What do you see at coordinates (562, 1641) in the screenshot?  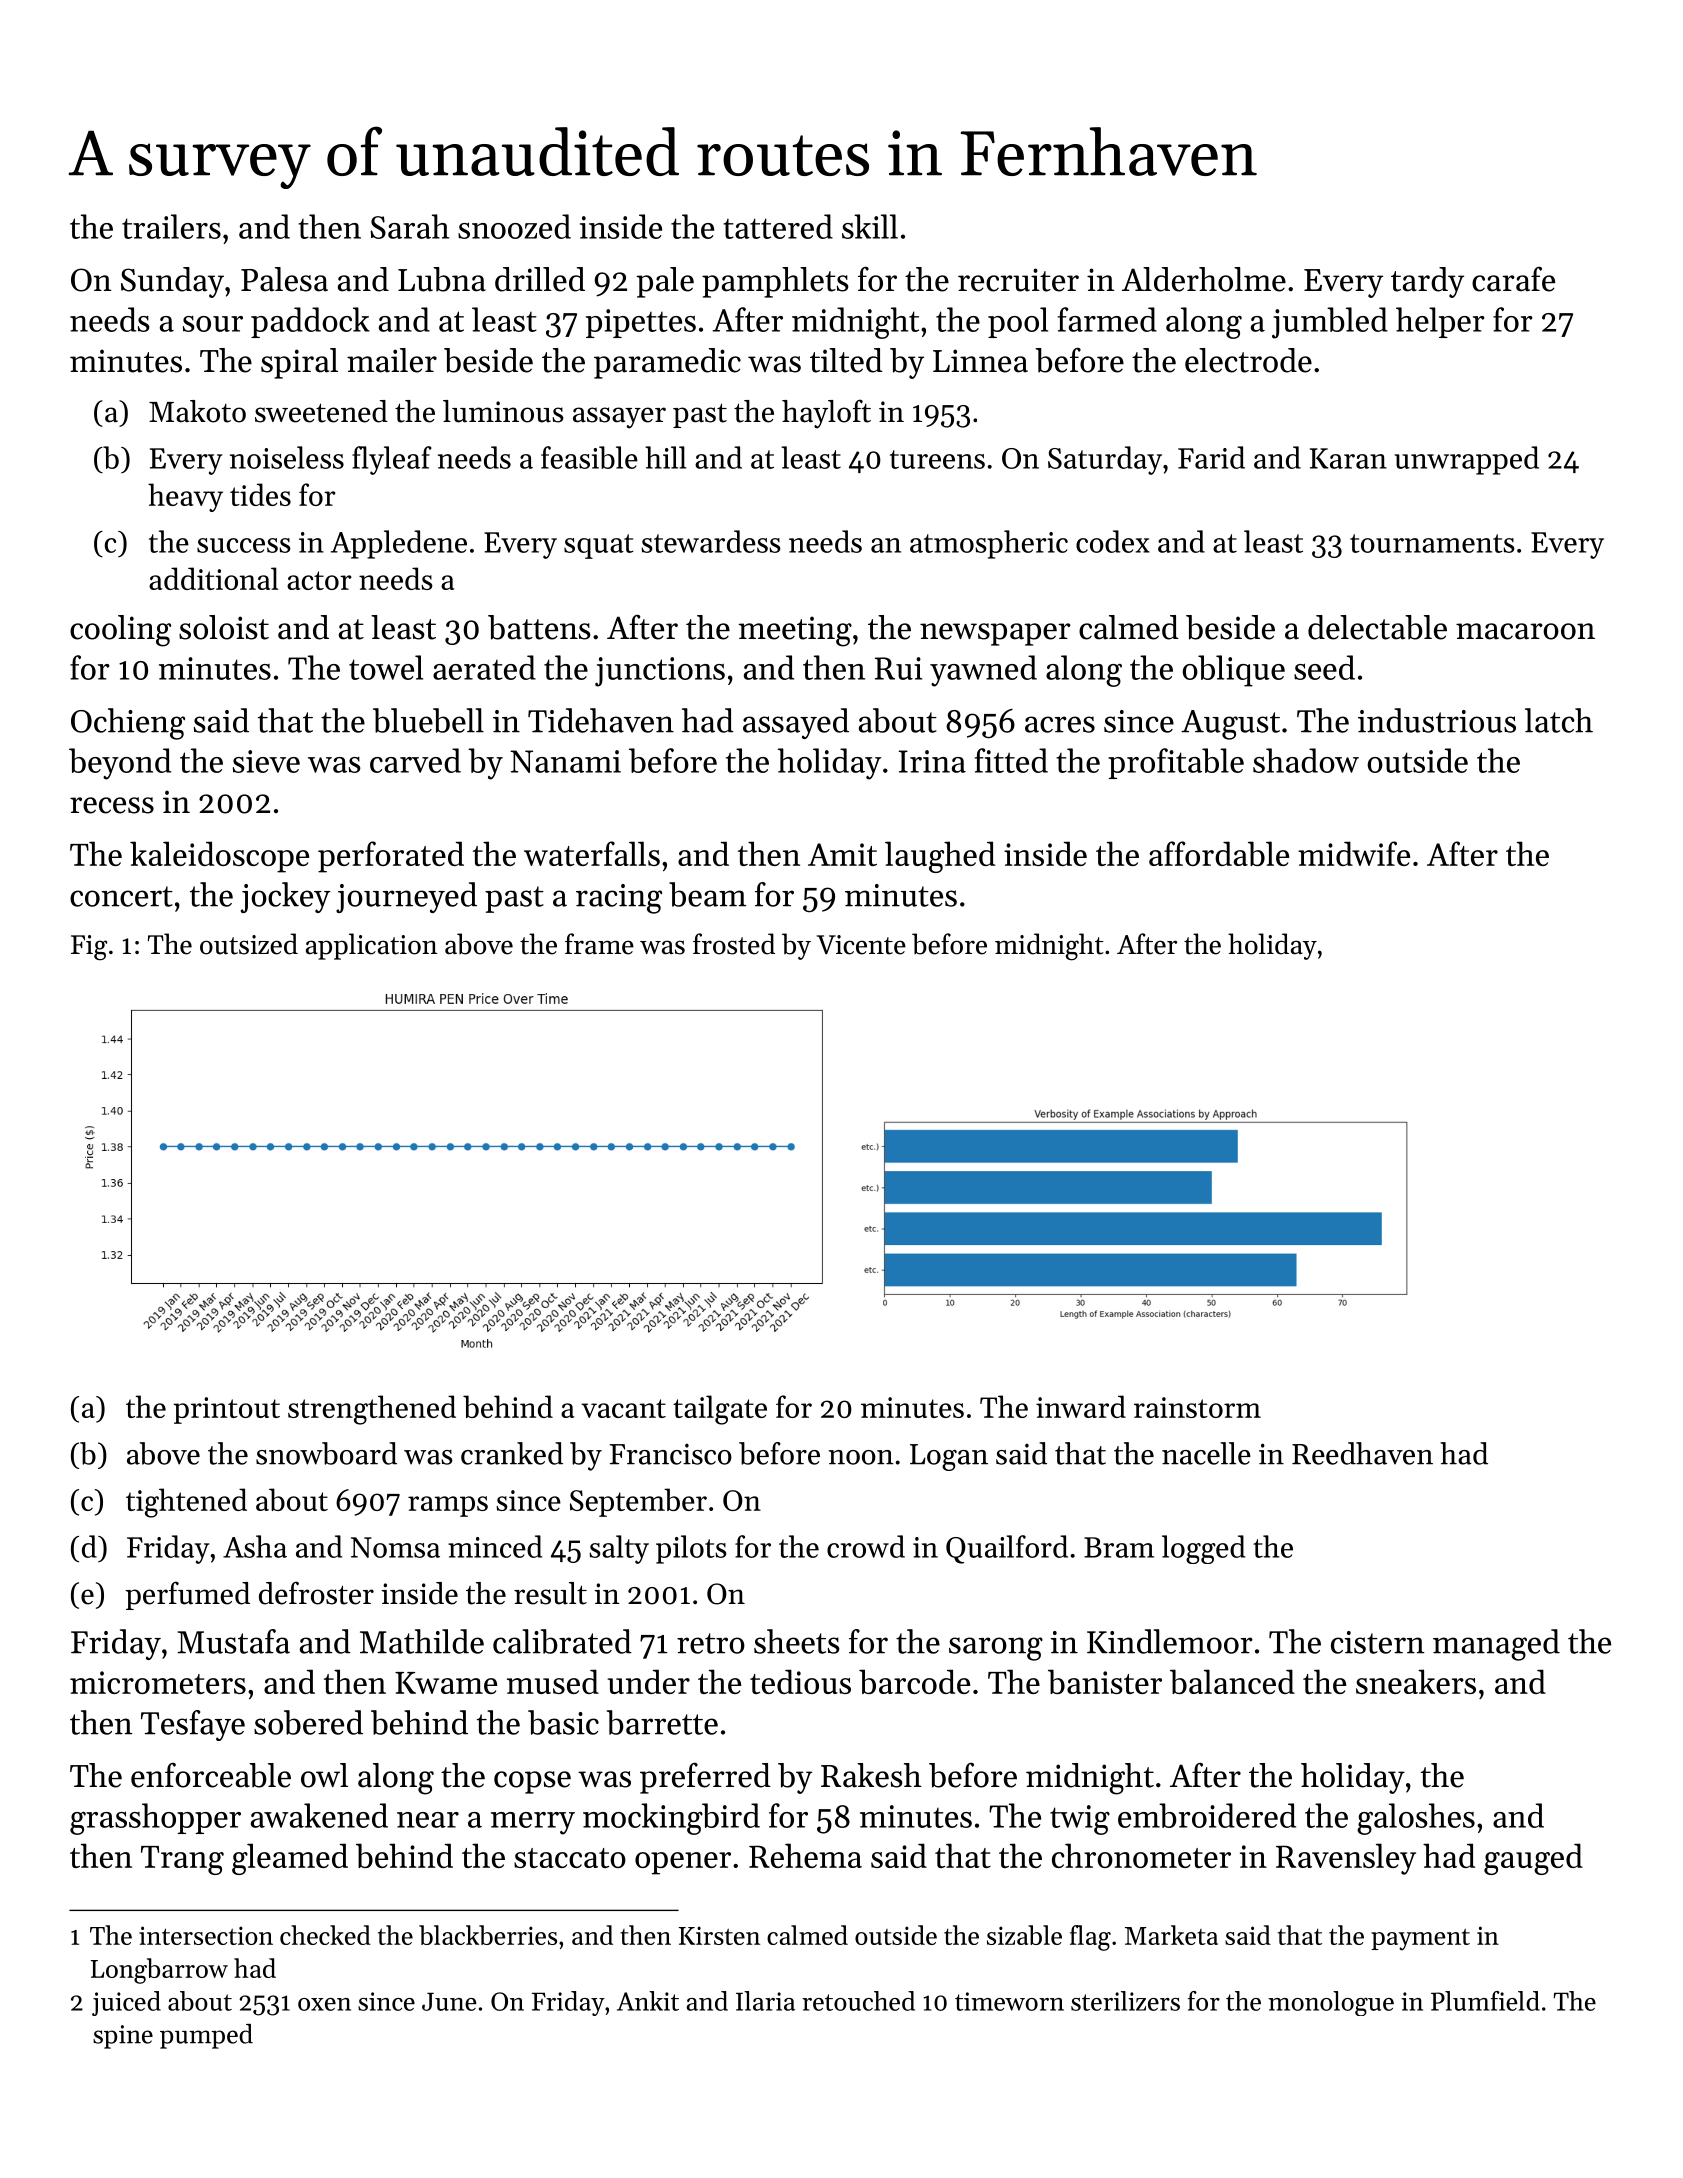 I see `calibrated` at bounding box center [562, 1641].
